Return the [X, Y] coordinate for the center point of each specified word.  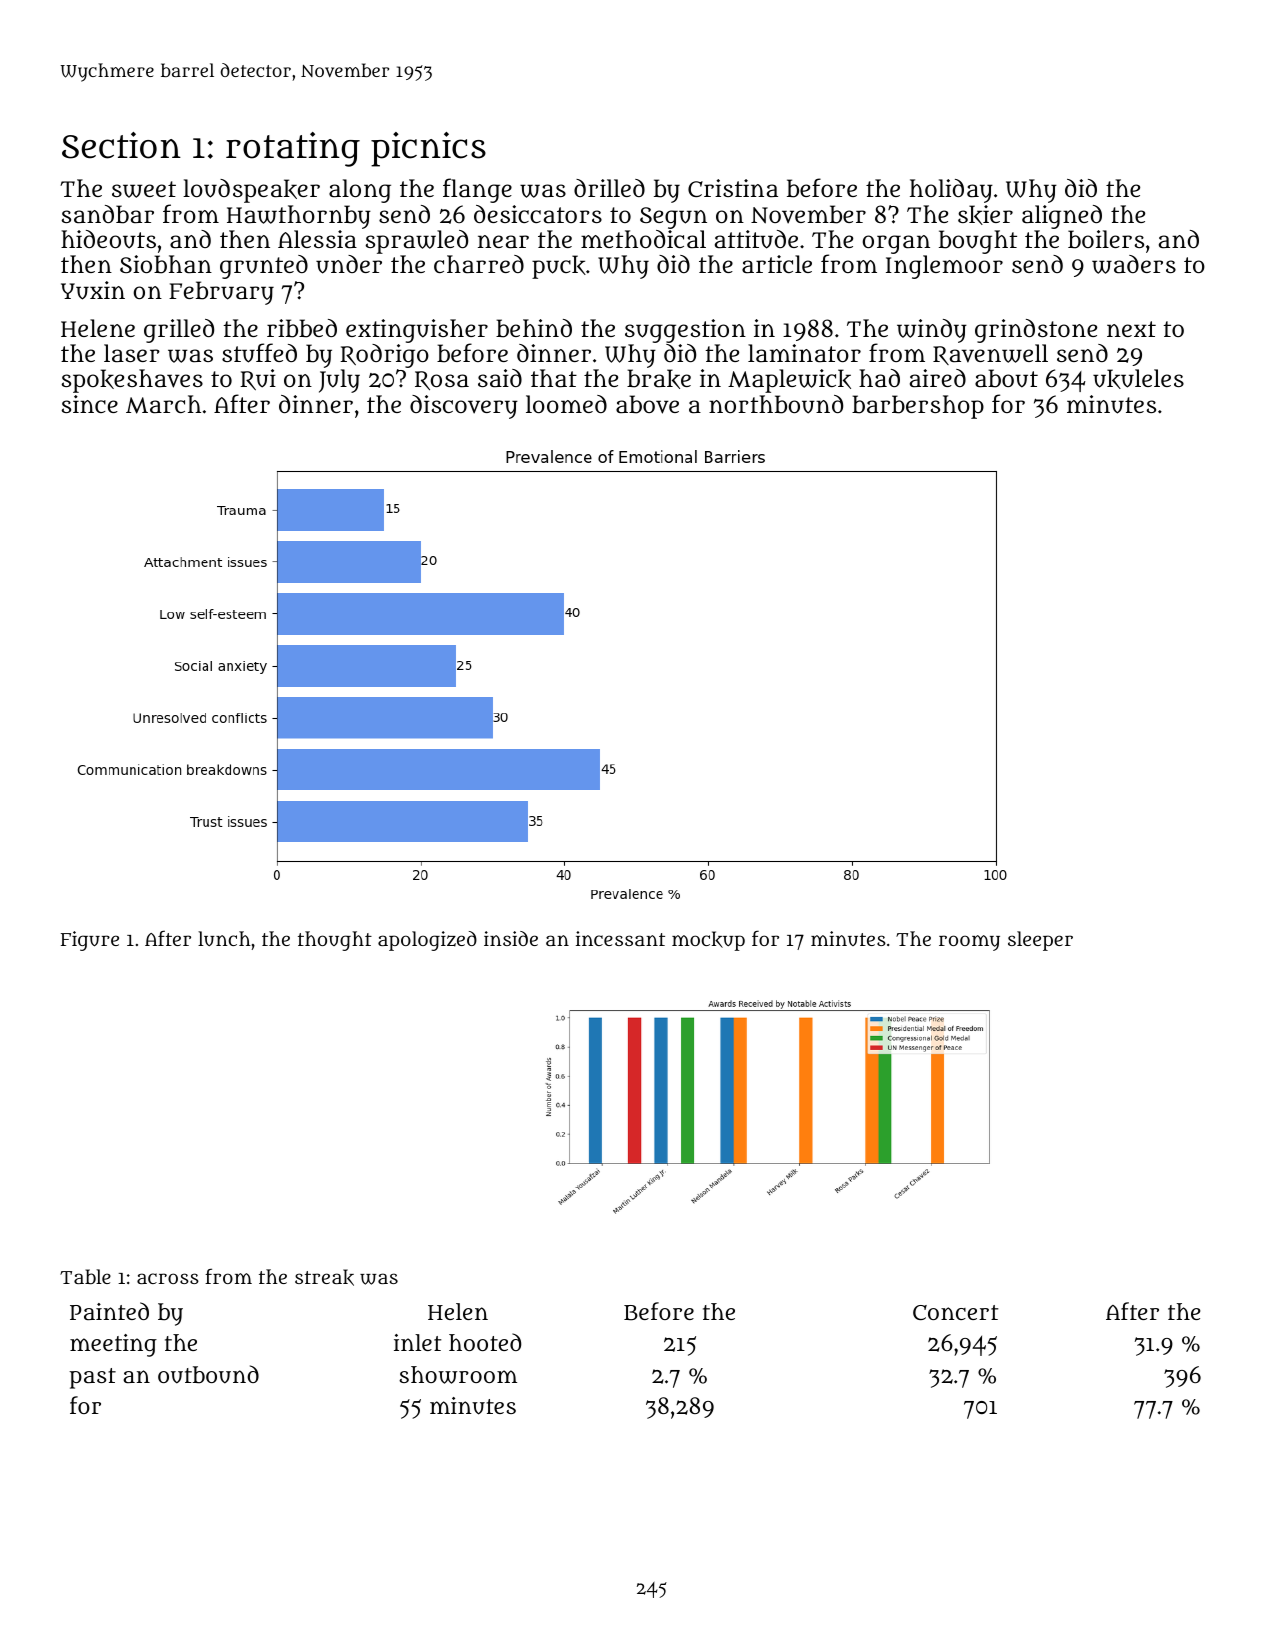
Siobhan [166, 264]
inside [511, 938]
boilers [1106, 239]
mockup [708, 941]
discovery [464, 407]
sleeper [1040, 941]
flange [477, 190]
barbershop [918, 407]
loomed [566, 404]
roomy [969, 943]
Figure [90, 941]
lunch [224, 938]
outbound [208, 1374]
